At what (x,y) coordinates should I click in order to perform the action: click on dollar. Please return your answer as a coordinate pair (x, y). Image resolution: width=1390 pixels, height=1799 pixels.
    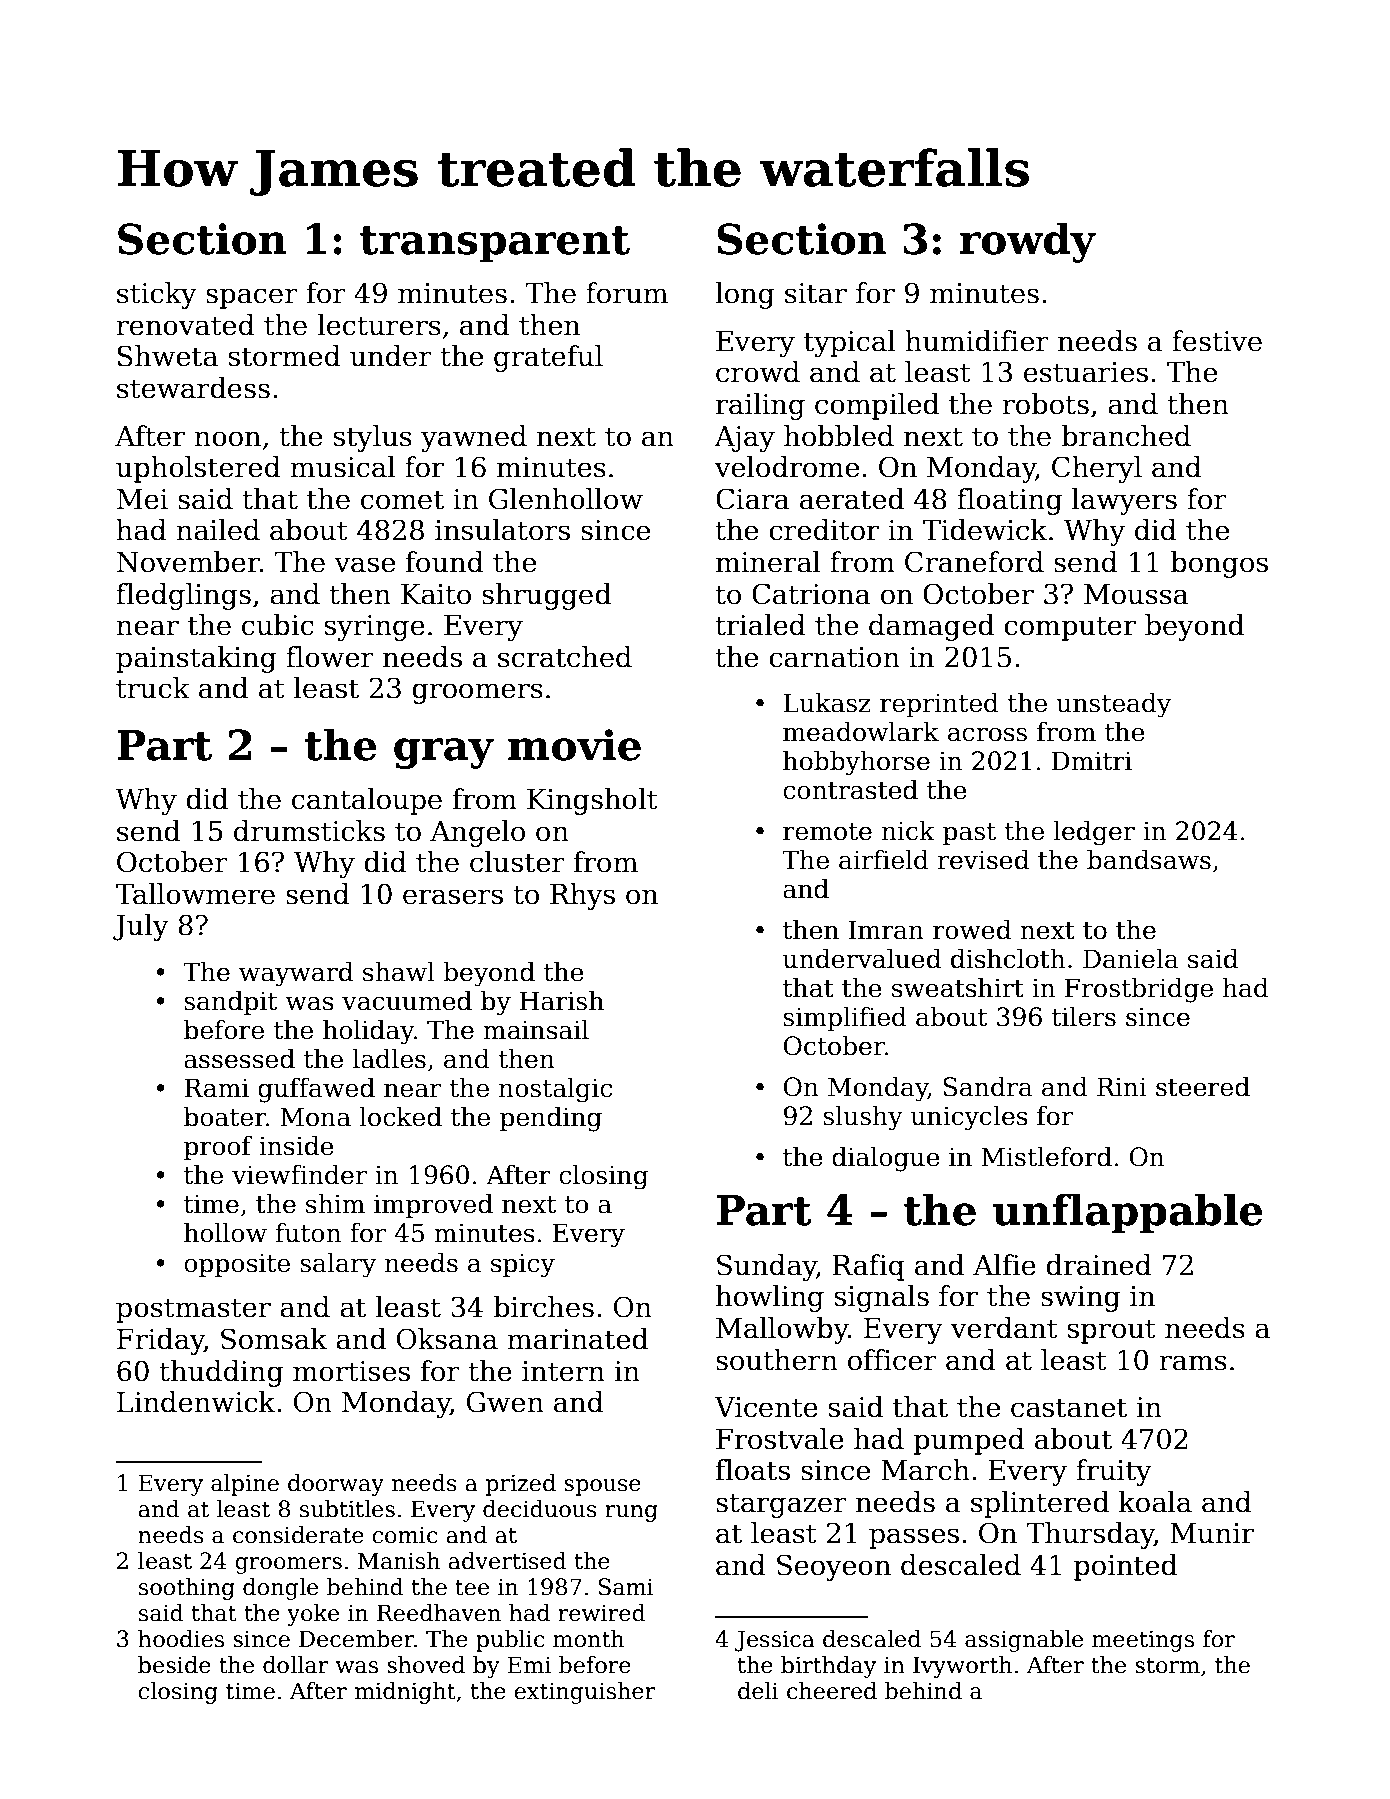
    Looking at the image, I should click on (296, 1665).
